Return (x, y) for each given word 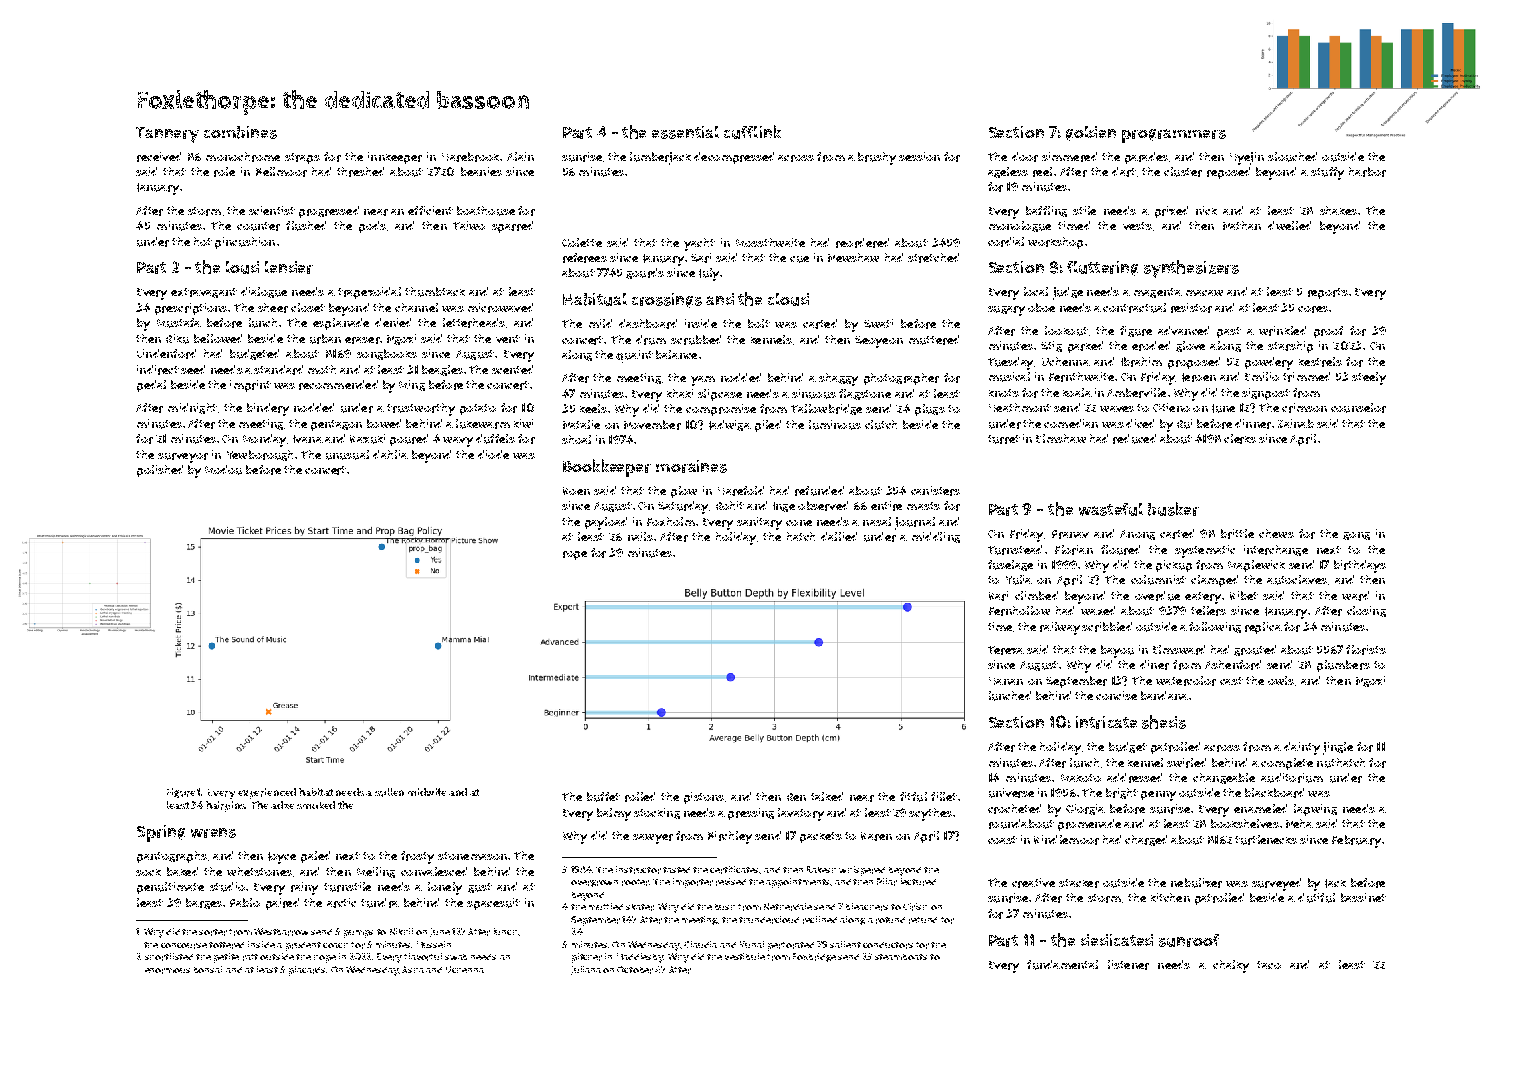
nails (640, 536)
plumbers (1343, 666)
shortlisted (169, 957)
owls (1281, 680)
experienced (267, 793)
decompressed (734, 158)
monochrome (243, 157)
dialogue (264, 292)
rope (575, 555)
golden (1091, 133)
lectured (918, 882)
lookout (1066, 331)
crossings (667, 300)
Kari (998, 596)
